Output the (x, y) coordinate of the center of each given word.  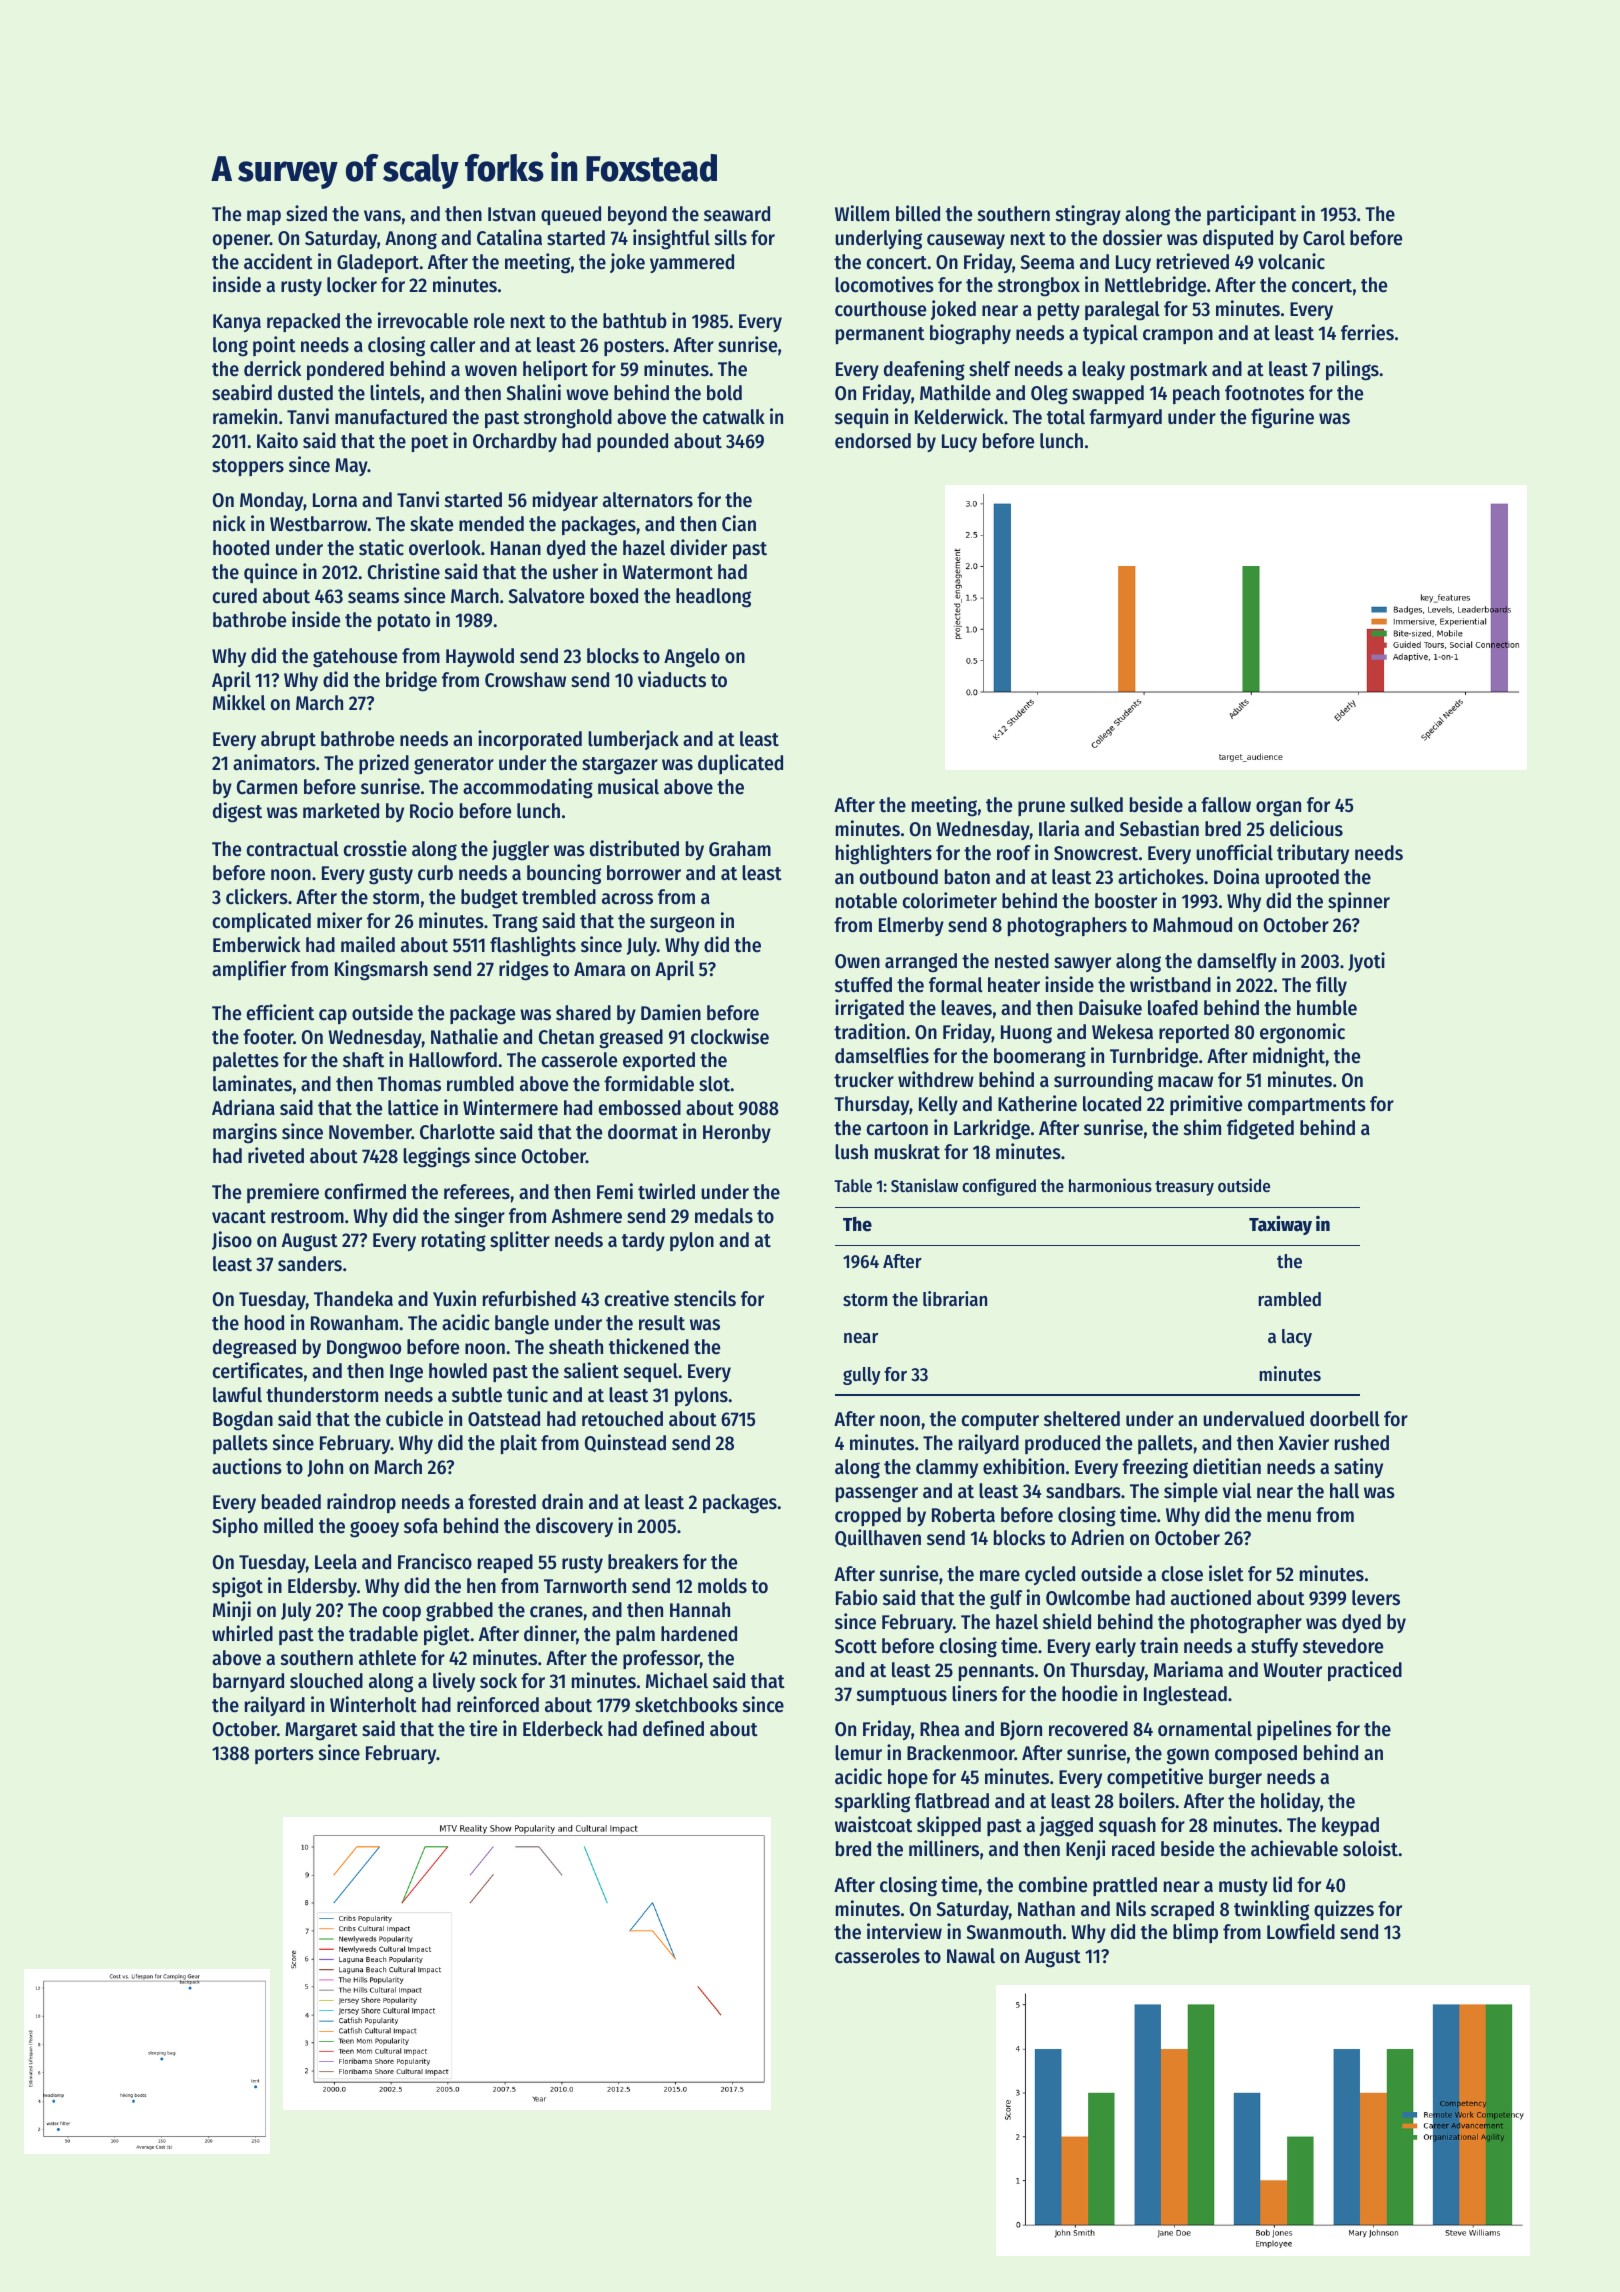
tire (483, 1728)
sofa (421, 1526)
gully (862, 1376)
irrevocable (423, 320)
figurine (1282, 418)
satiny (1358, 1468)
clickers (257, 896)
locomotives (884, 284)
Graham (740, 849)
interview (904, 1931)
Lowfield (1301, 1931)
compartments (1307, 1106)
